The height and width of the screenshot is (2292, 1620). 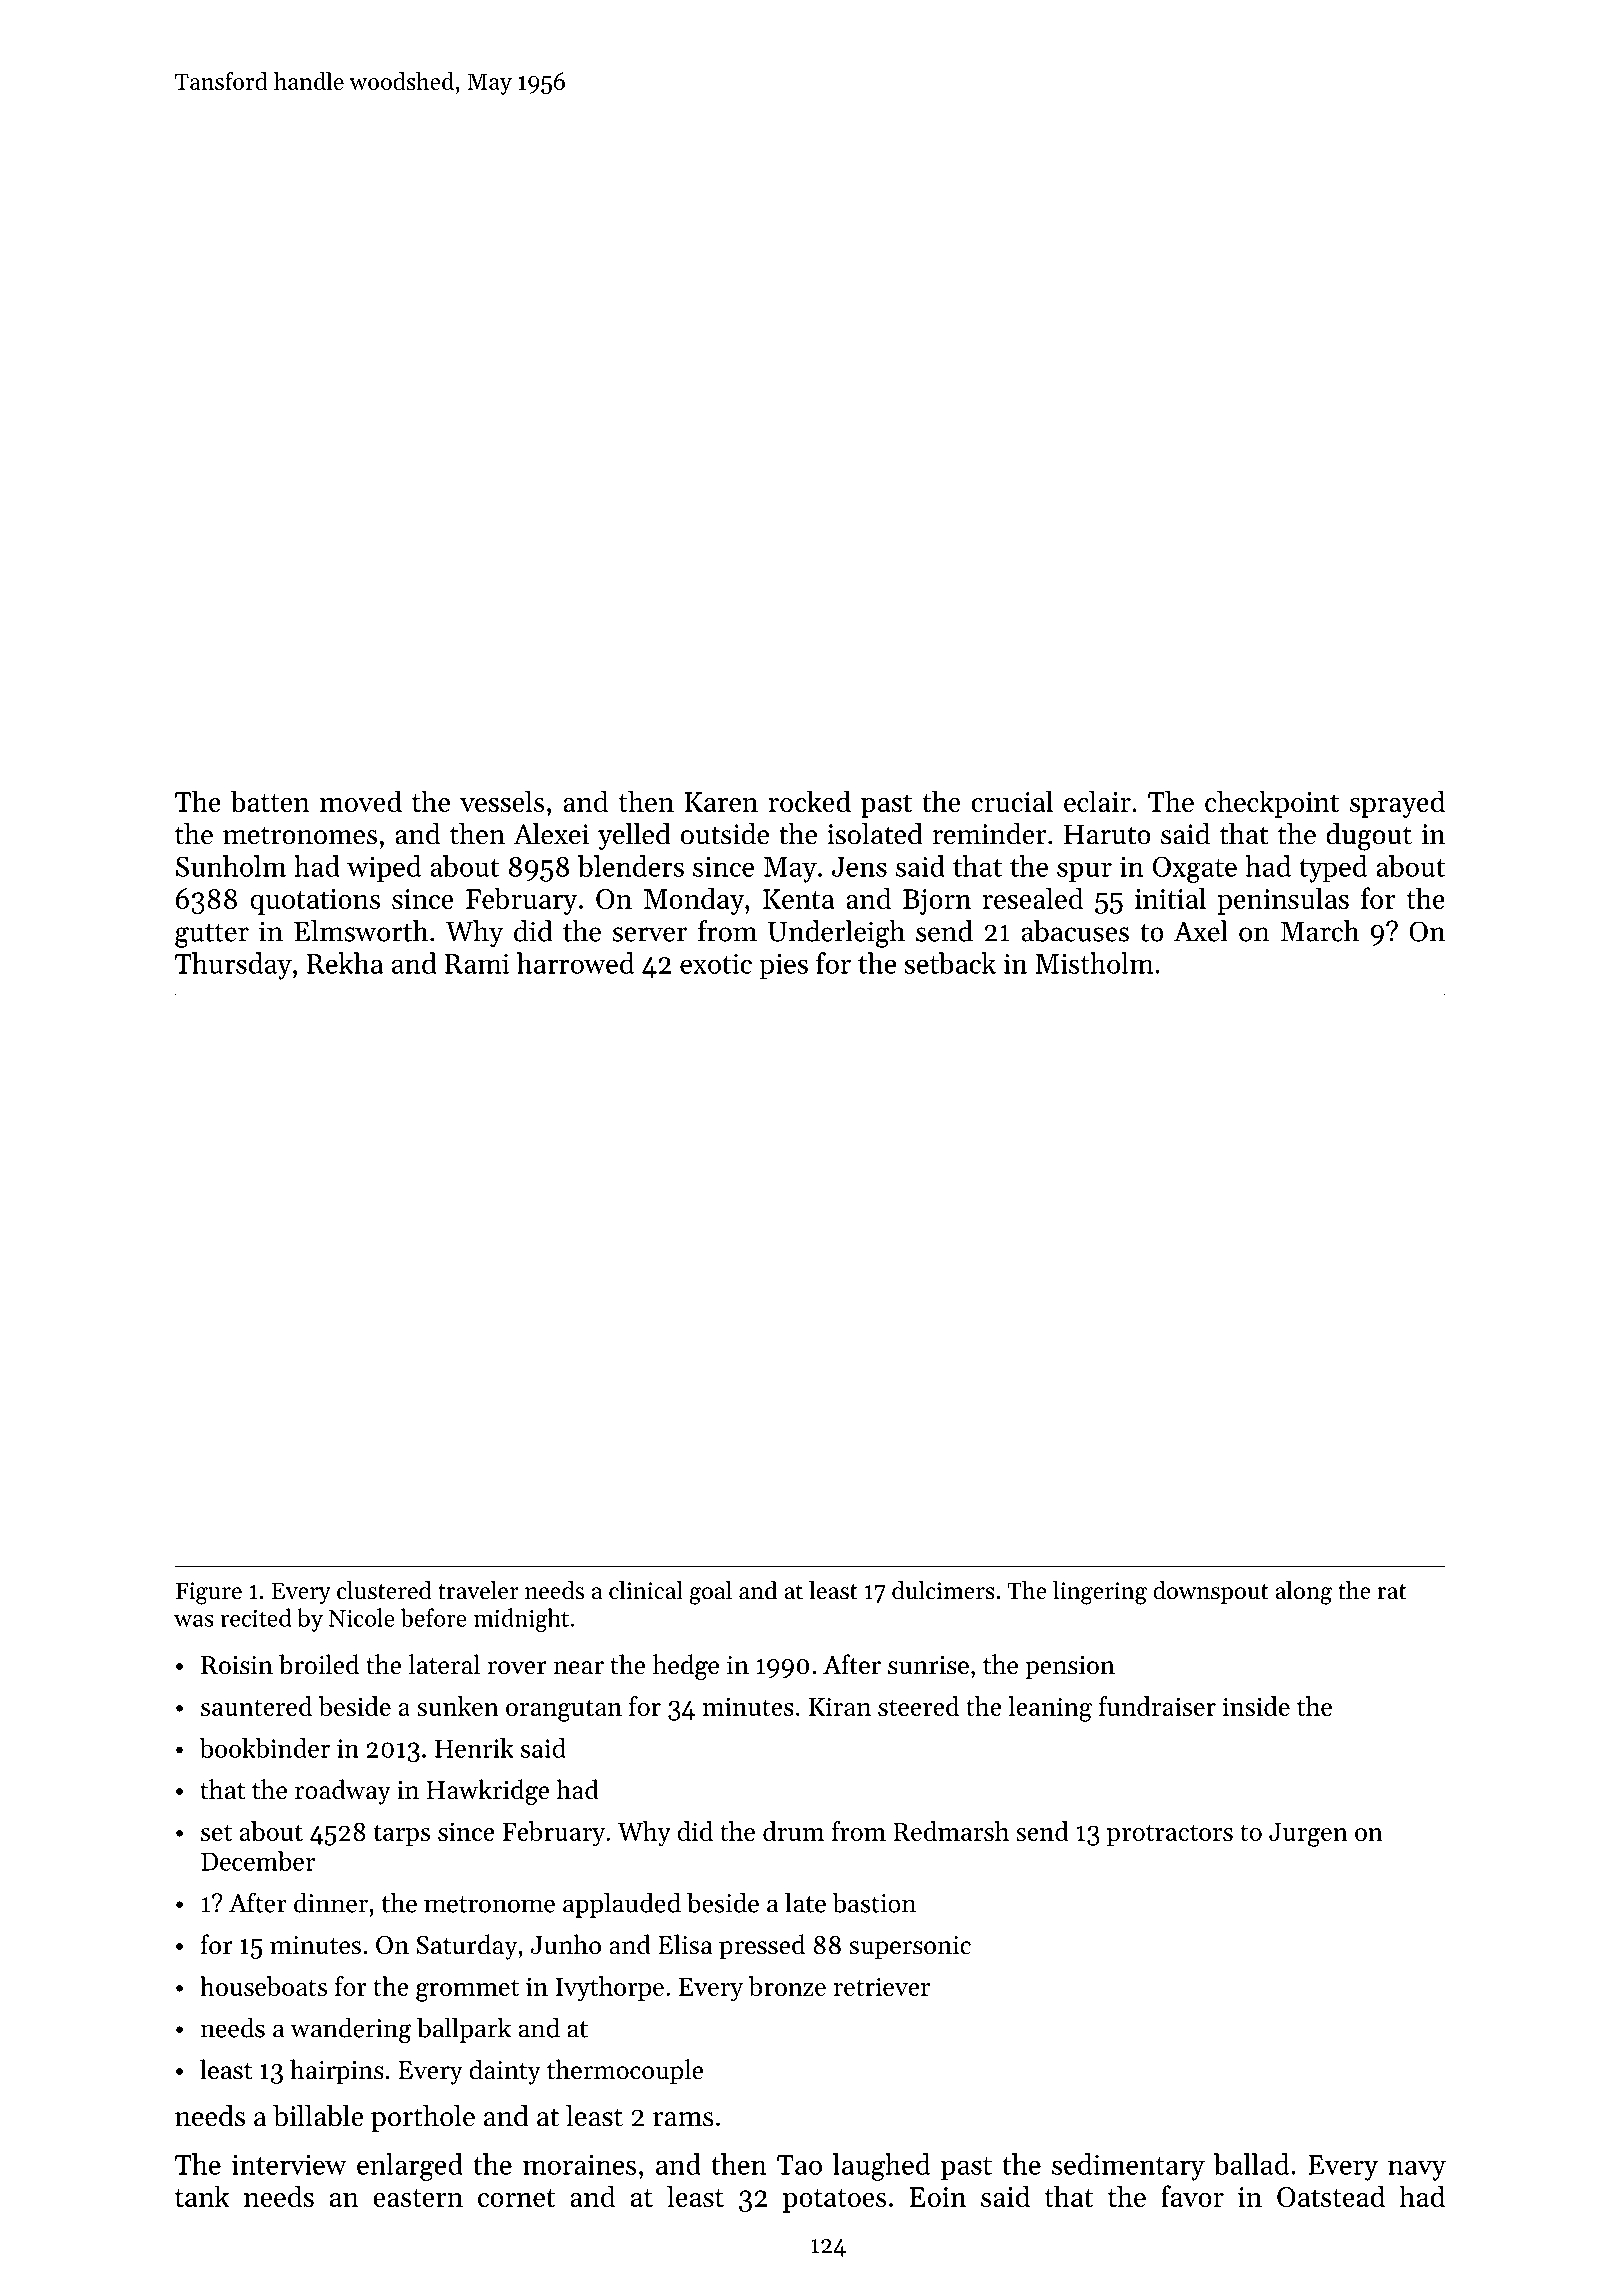 I want to click on Rami, so click(x=477, y=964).
